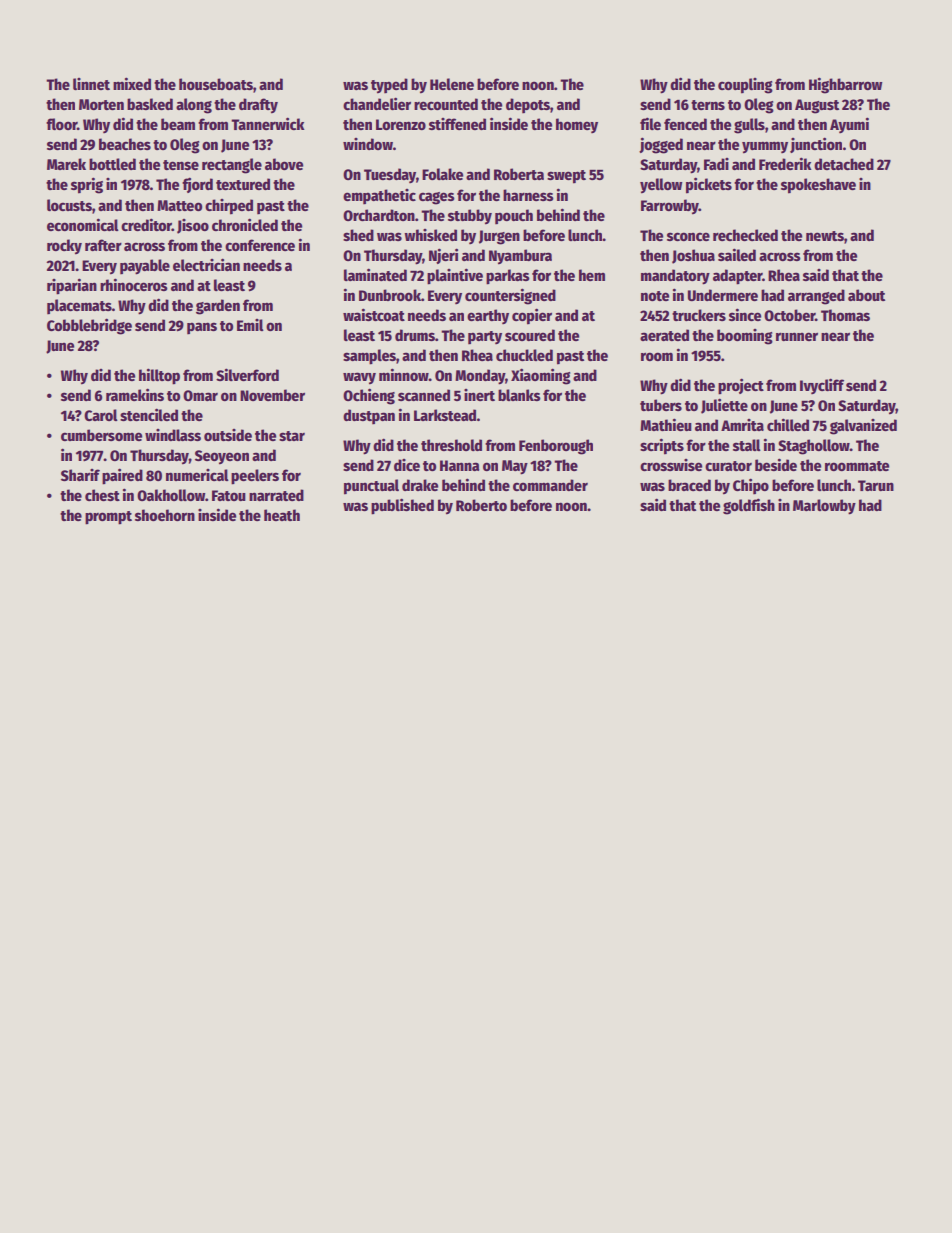 The height and width of the image is (1233, 952). I want to click on chilled, so click(788, 424).
